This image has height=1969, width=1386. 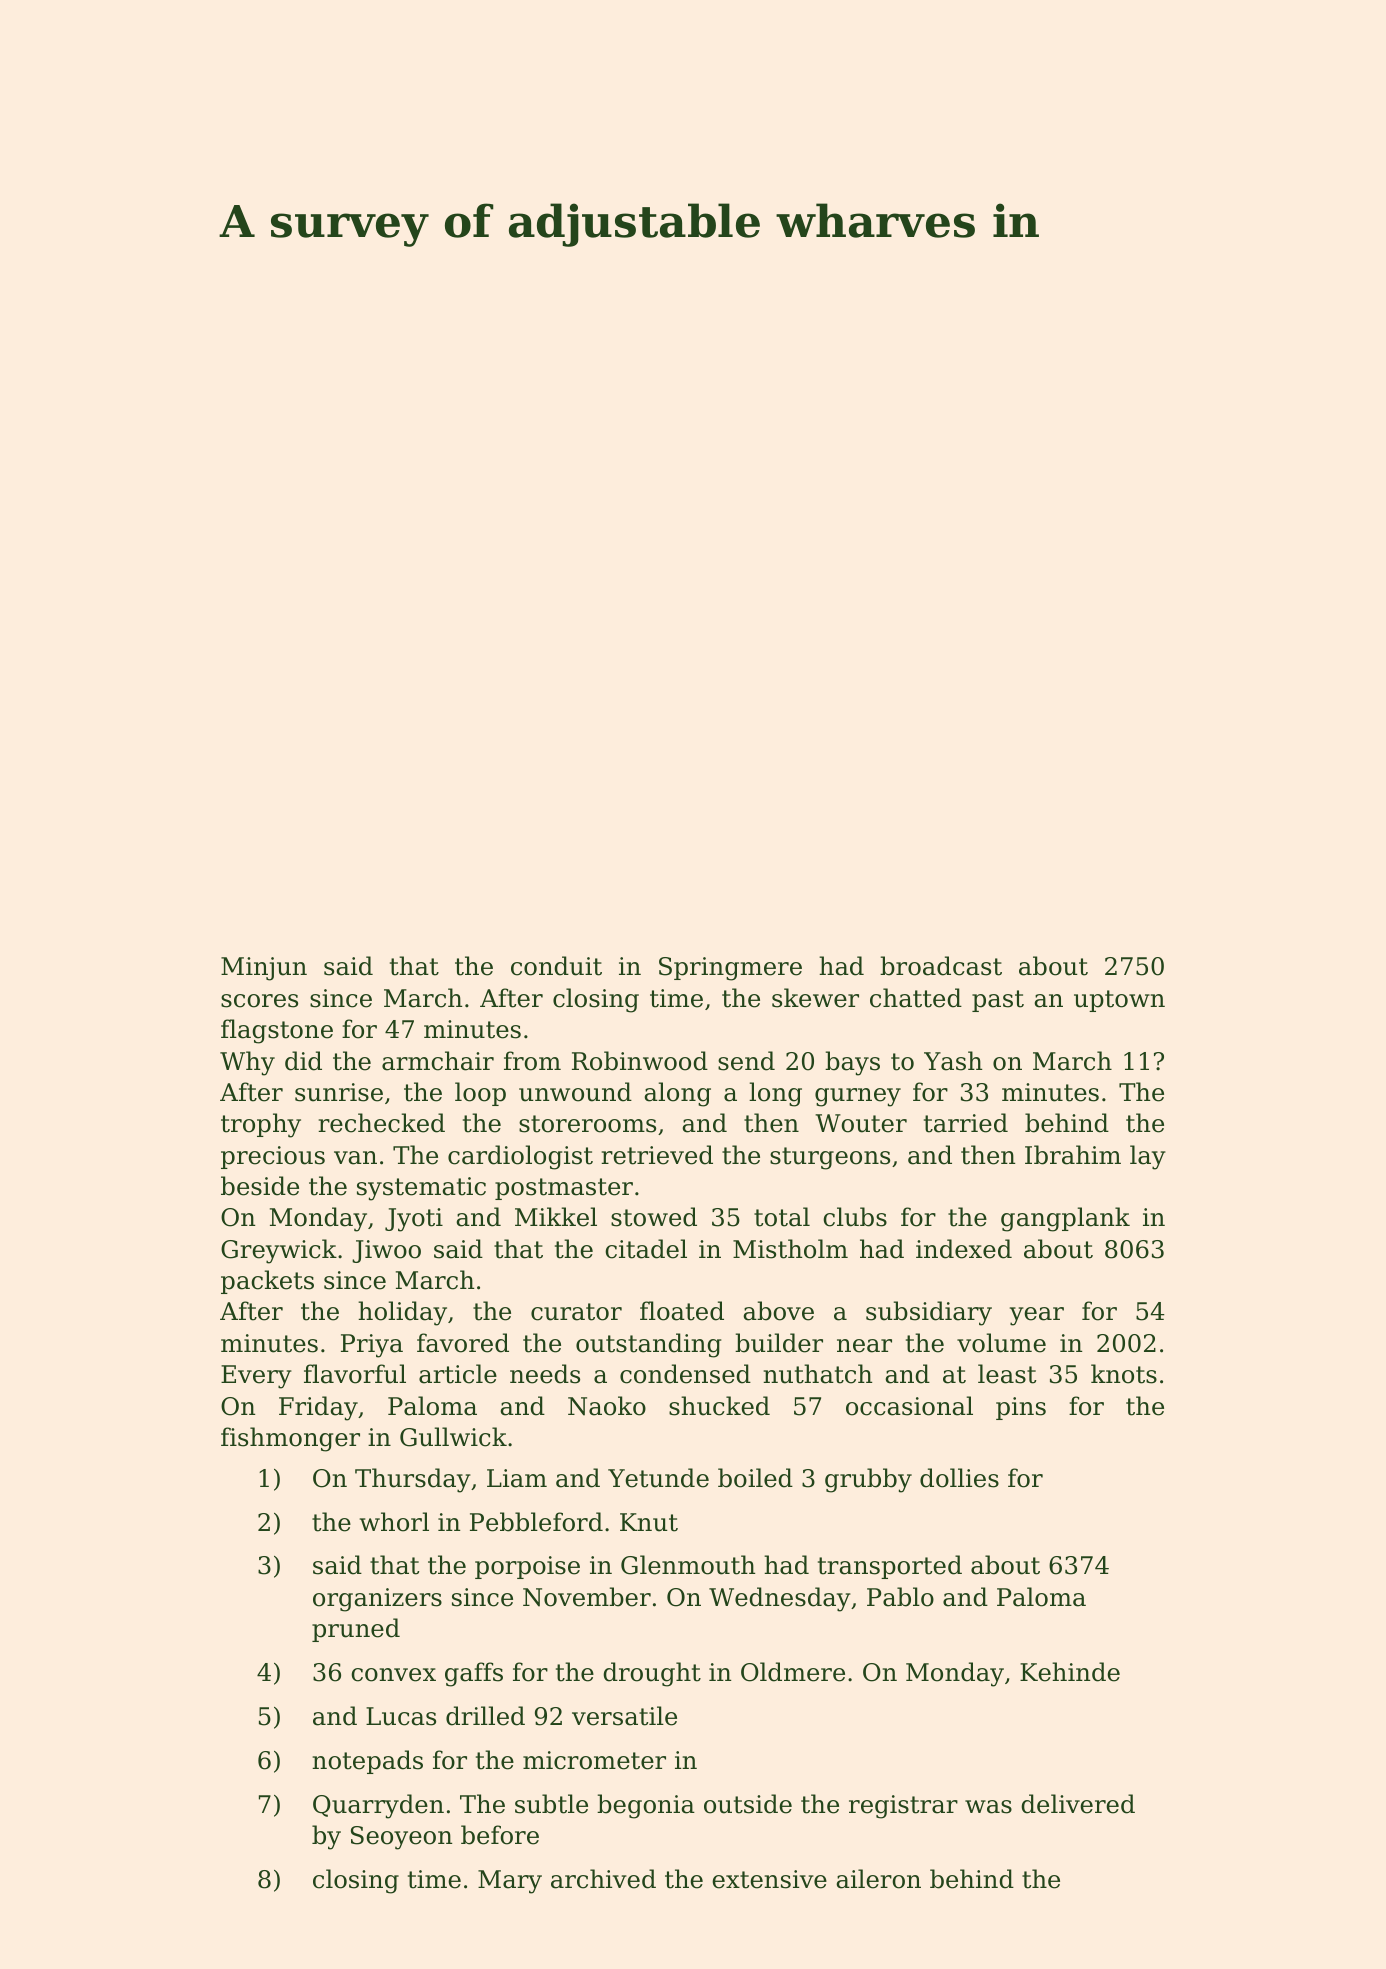 I want to click on drought, so click(x=652, y=1674).
